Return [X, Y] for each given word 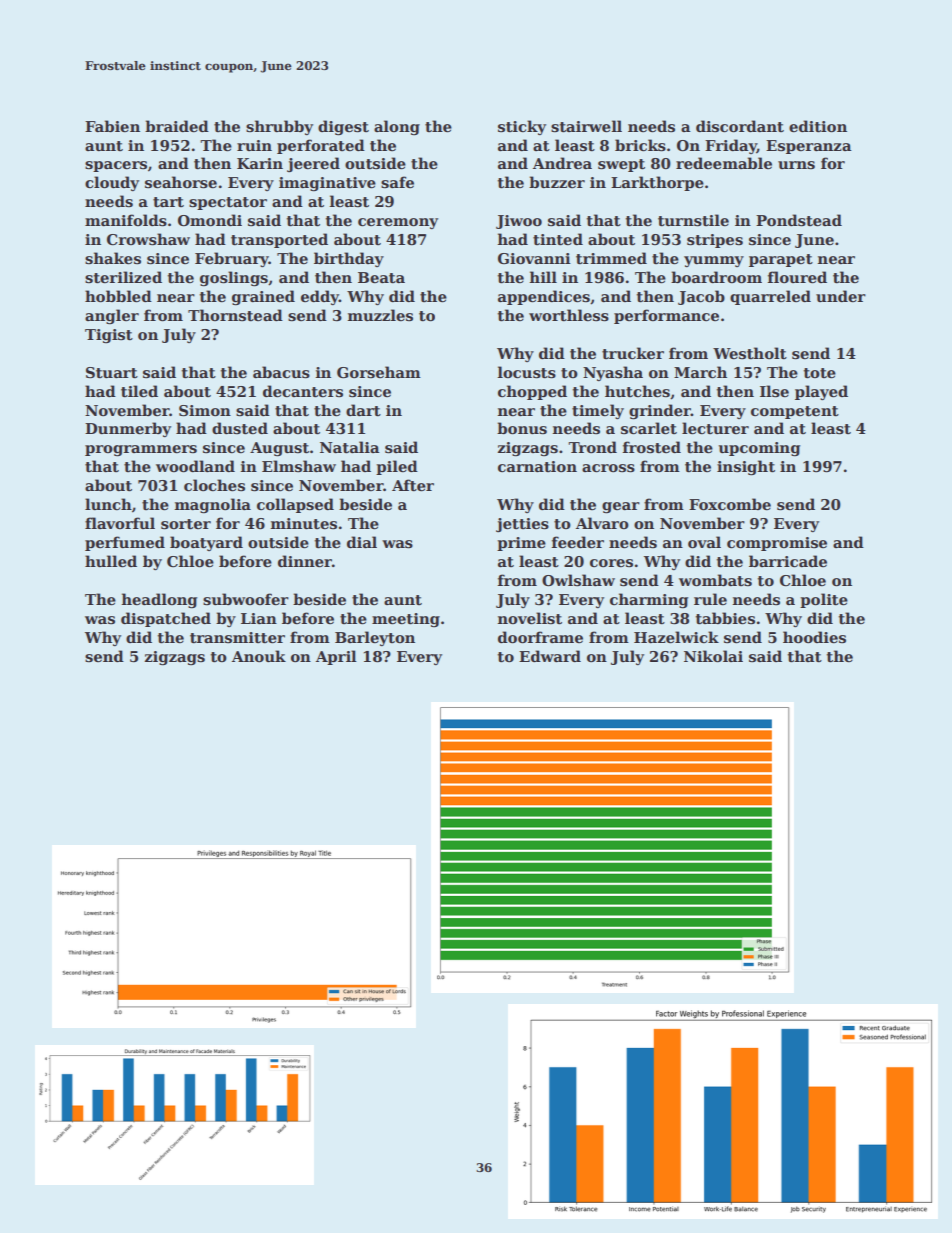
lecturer [715, 428]
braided [177, 126]
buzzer [557, 182]
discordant [740, 126]
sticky [522, 127]
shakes [113, 258]
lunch [108, 504]
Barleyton [375, 638]
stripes [715, 241]
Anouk [259, 656]
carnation [537, 466]
